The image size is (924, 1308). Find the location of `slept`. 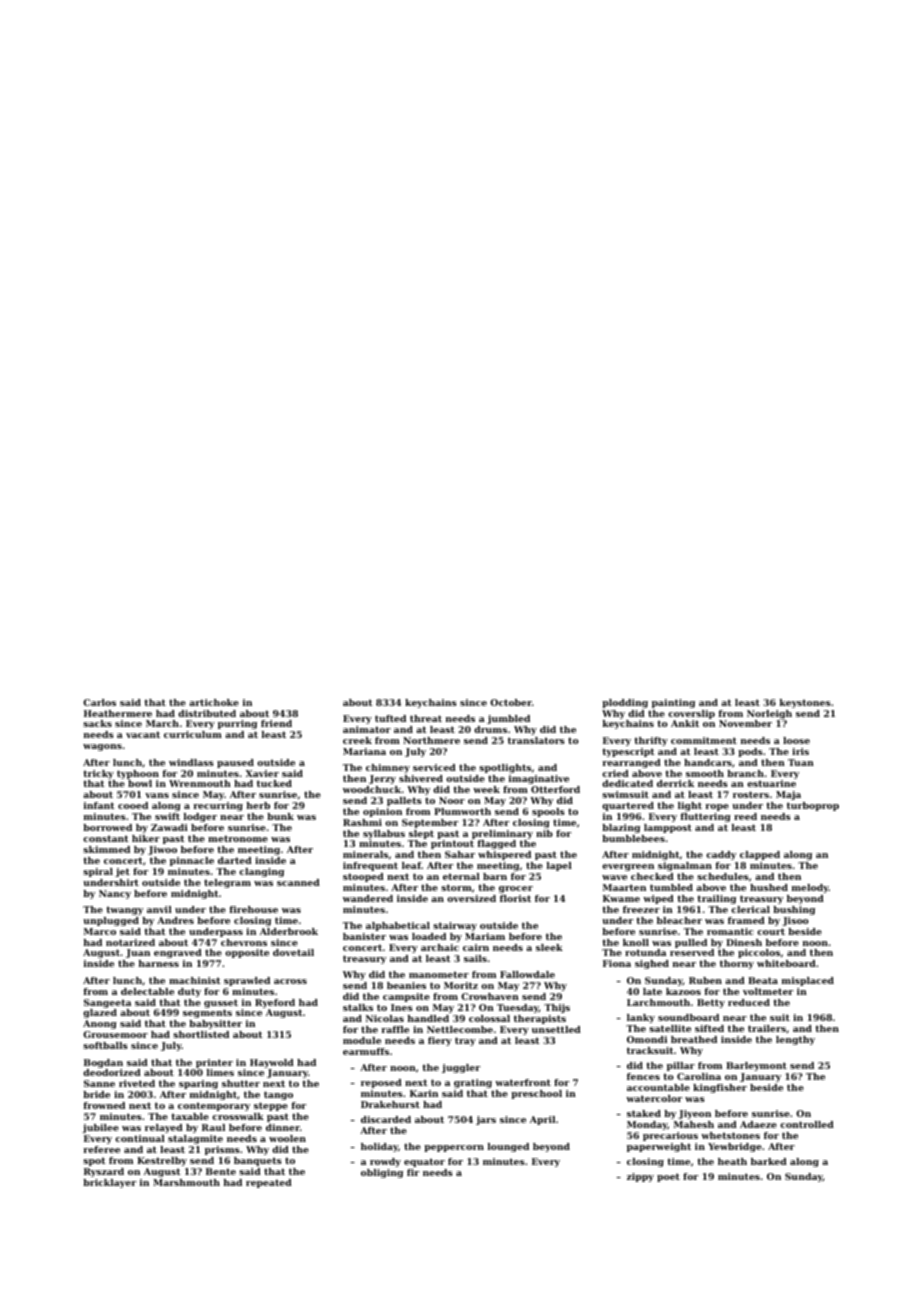

slept is located at coordinates (421, 834).
